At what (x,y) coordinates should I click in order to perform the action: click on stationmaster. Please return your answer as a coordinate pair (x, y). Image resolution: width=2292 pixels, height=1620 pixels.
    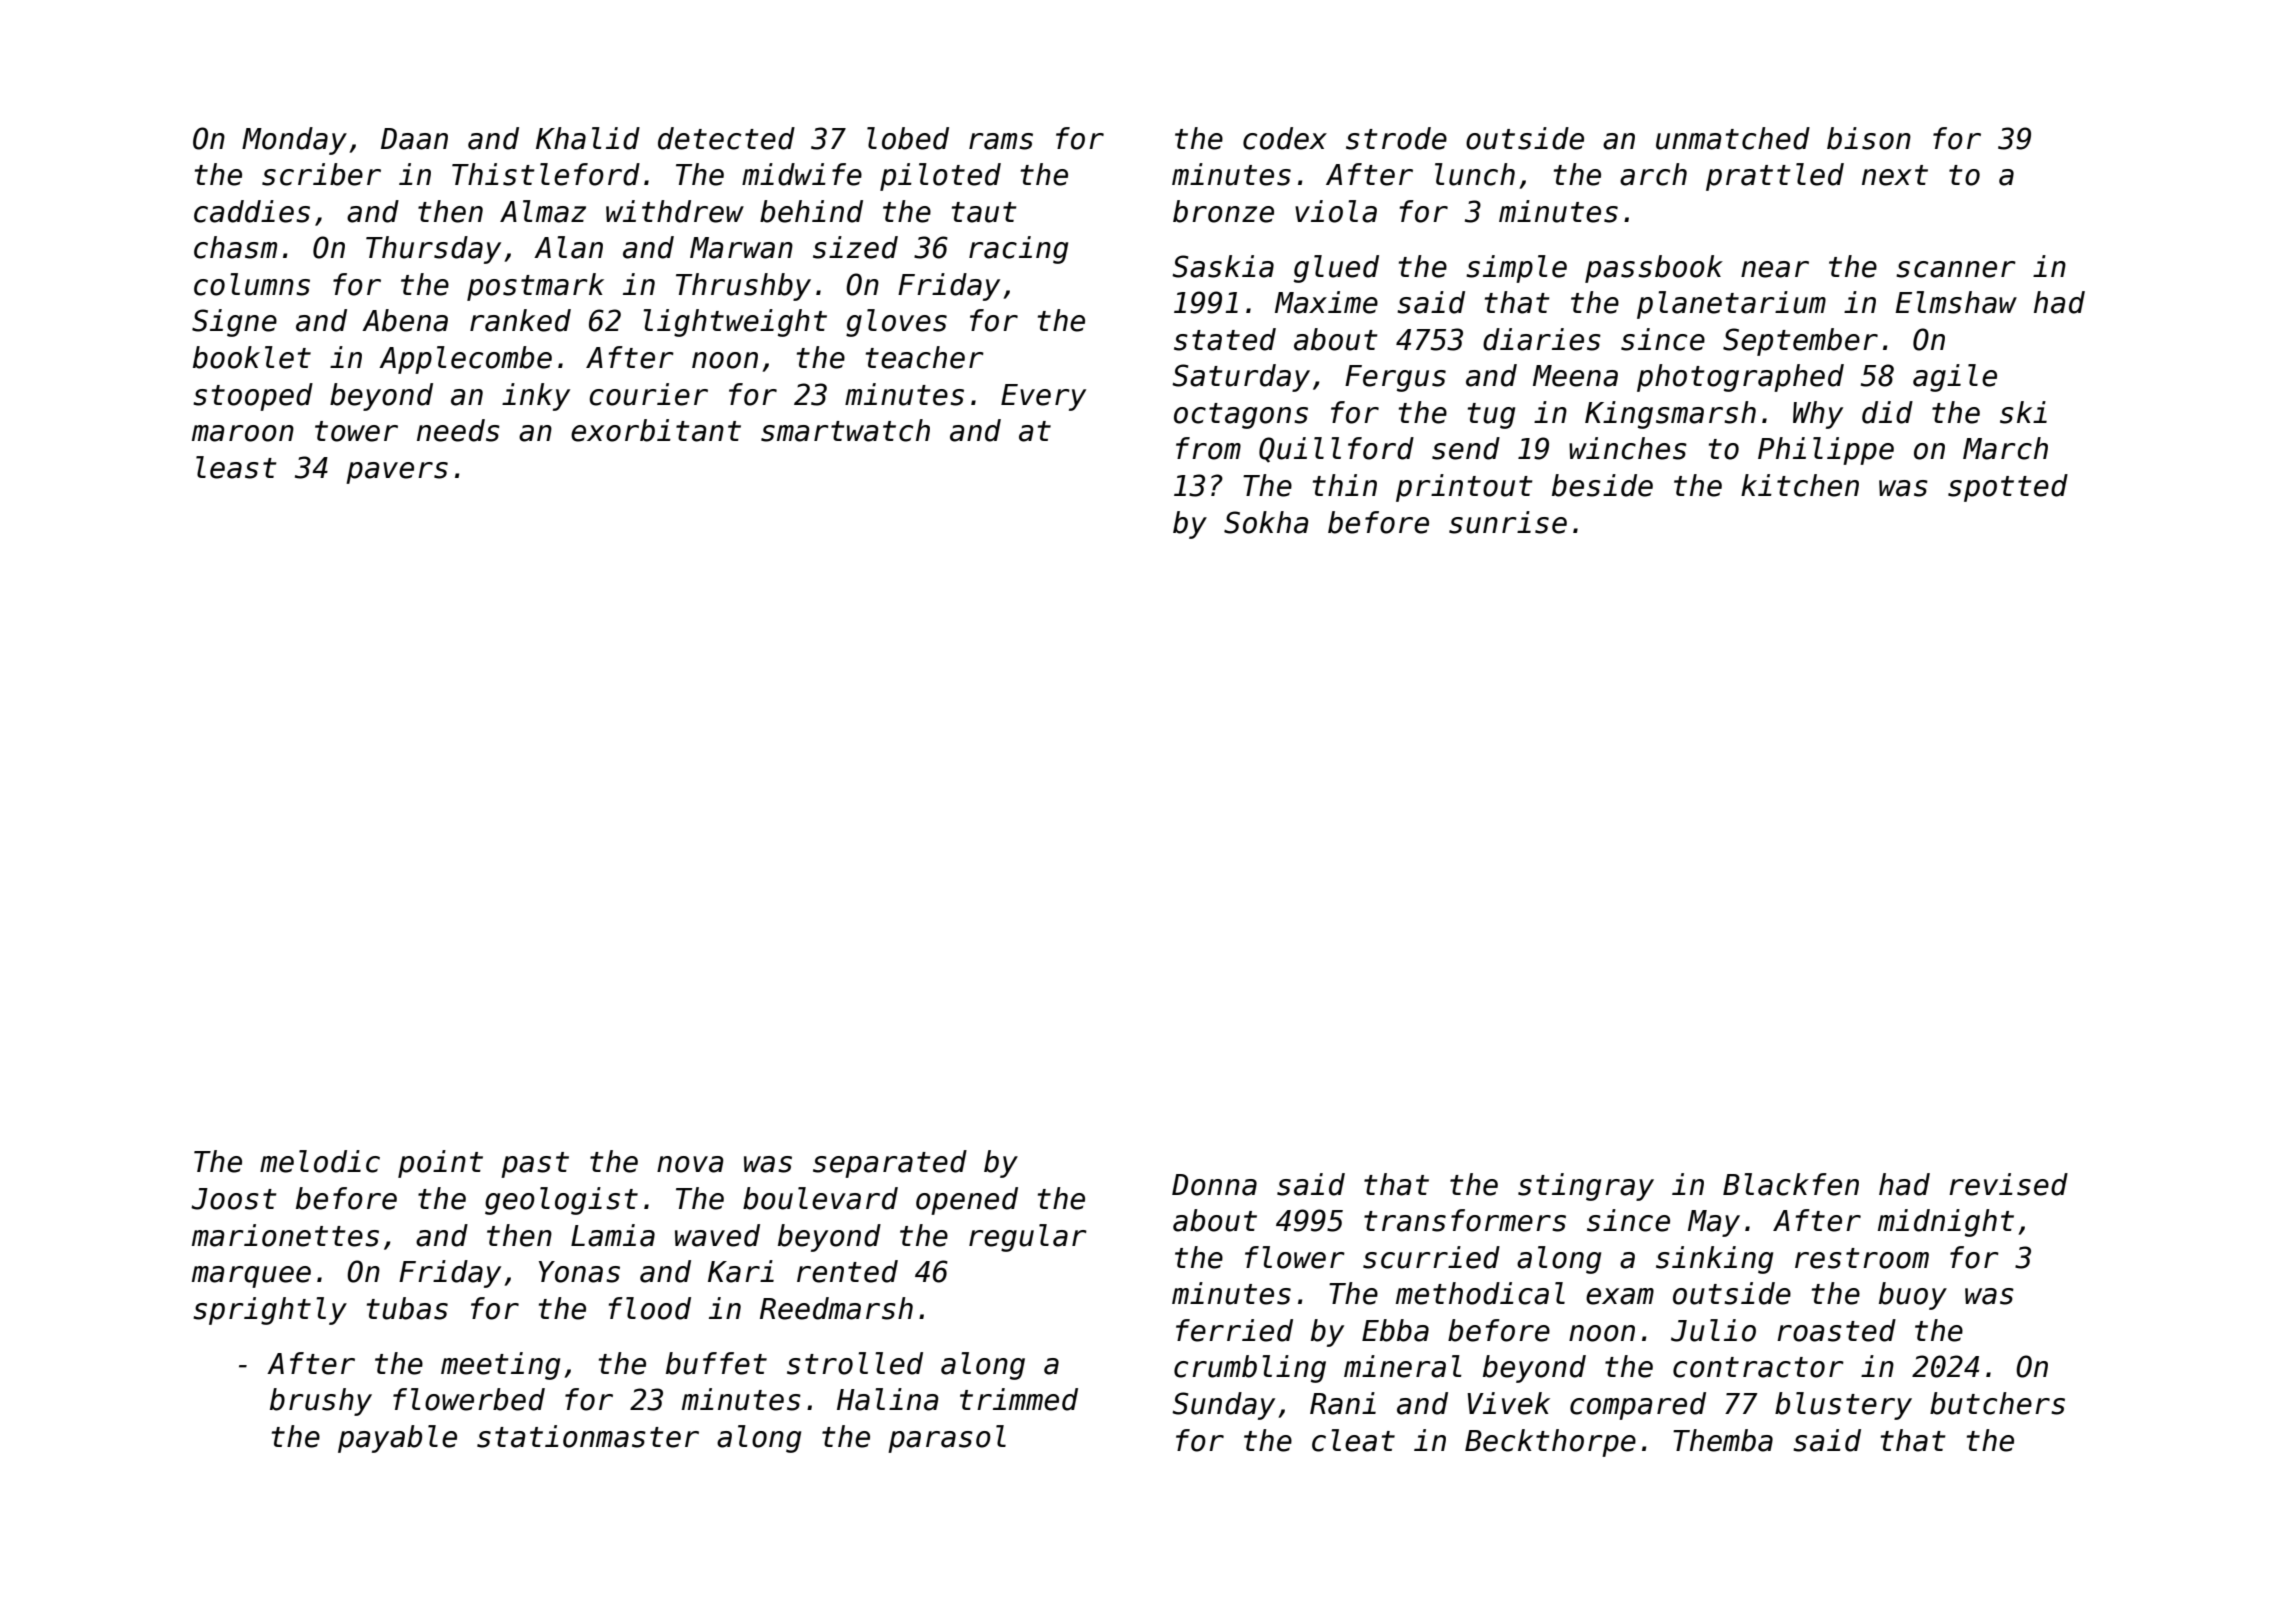
    Looking at the image, I should click on (588, 1436).
